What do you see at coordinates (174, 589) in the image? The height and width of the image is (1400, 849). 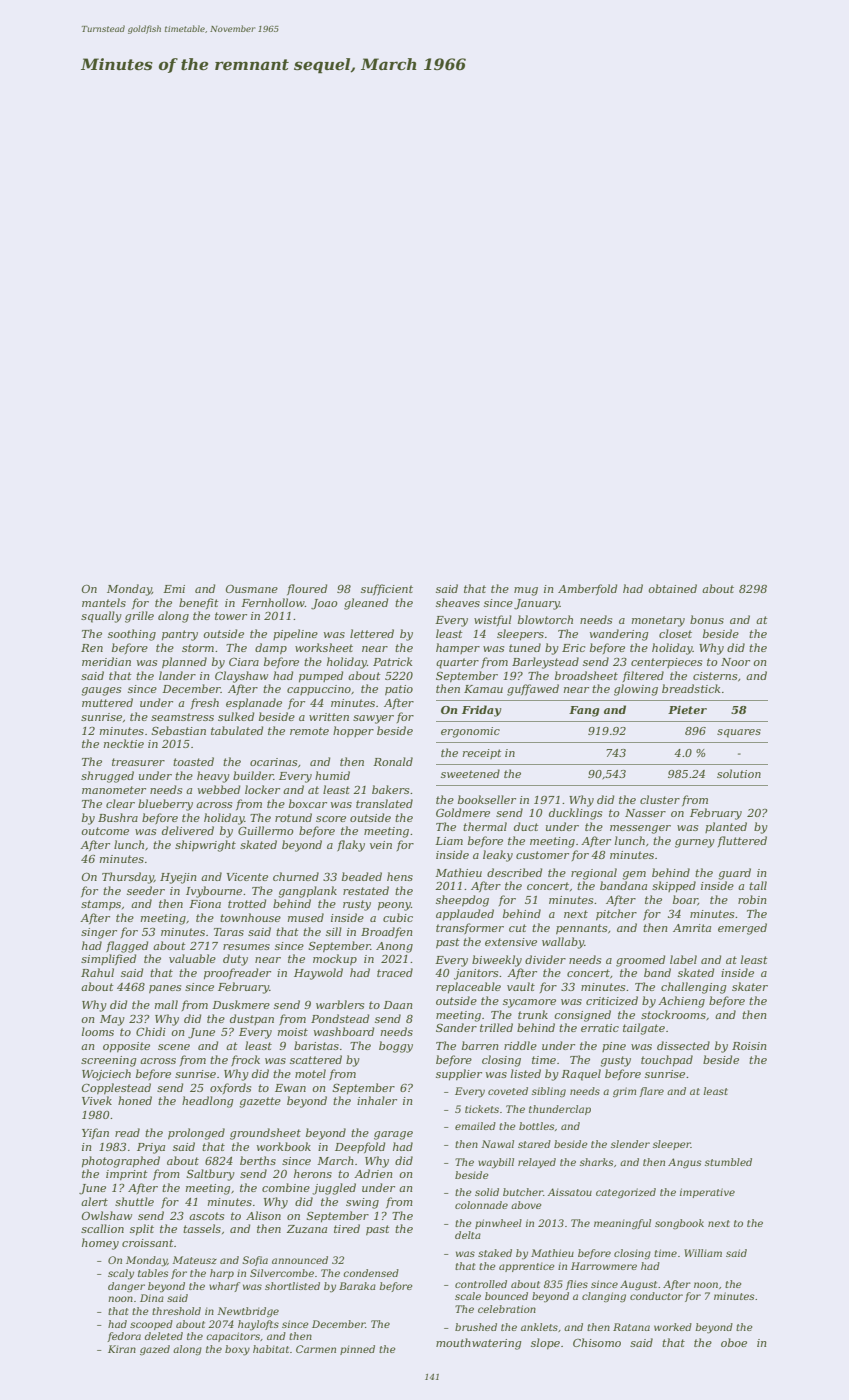 I see `Emi` at bounding box center [174, 589].
